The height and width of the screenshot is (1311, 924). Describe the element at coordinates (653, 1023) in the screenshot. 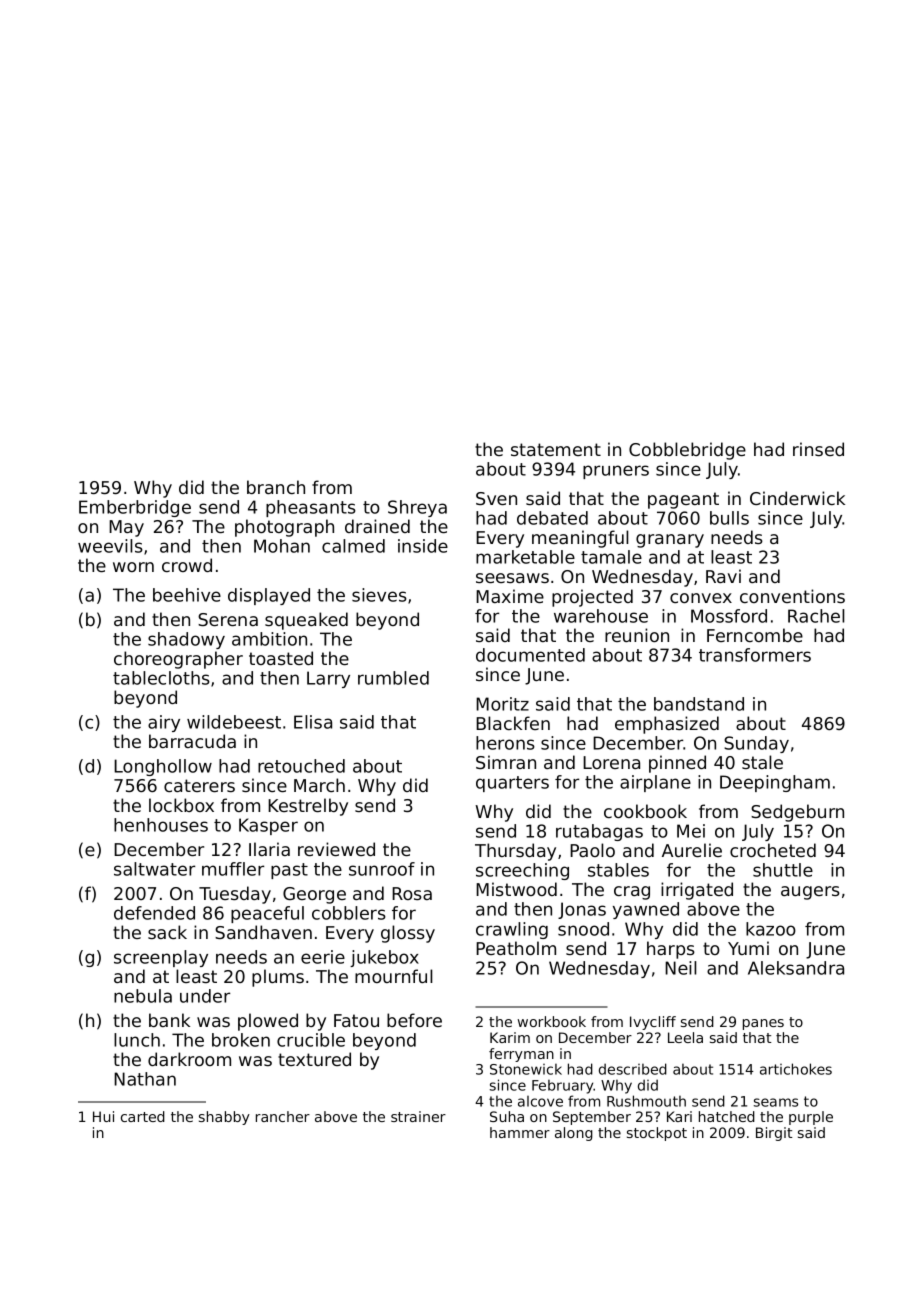

I see `Ivycliff` at that location.
